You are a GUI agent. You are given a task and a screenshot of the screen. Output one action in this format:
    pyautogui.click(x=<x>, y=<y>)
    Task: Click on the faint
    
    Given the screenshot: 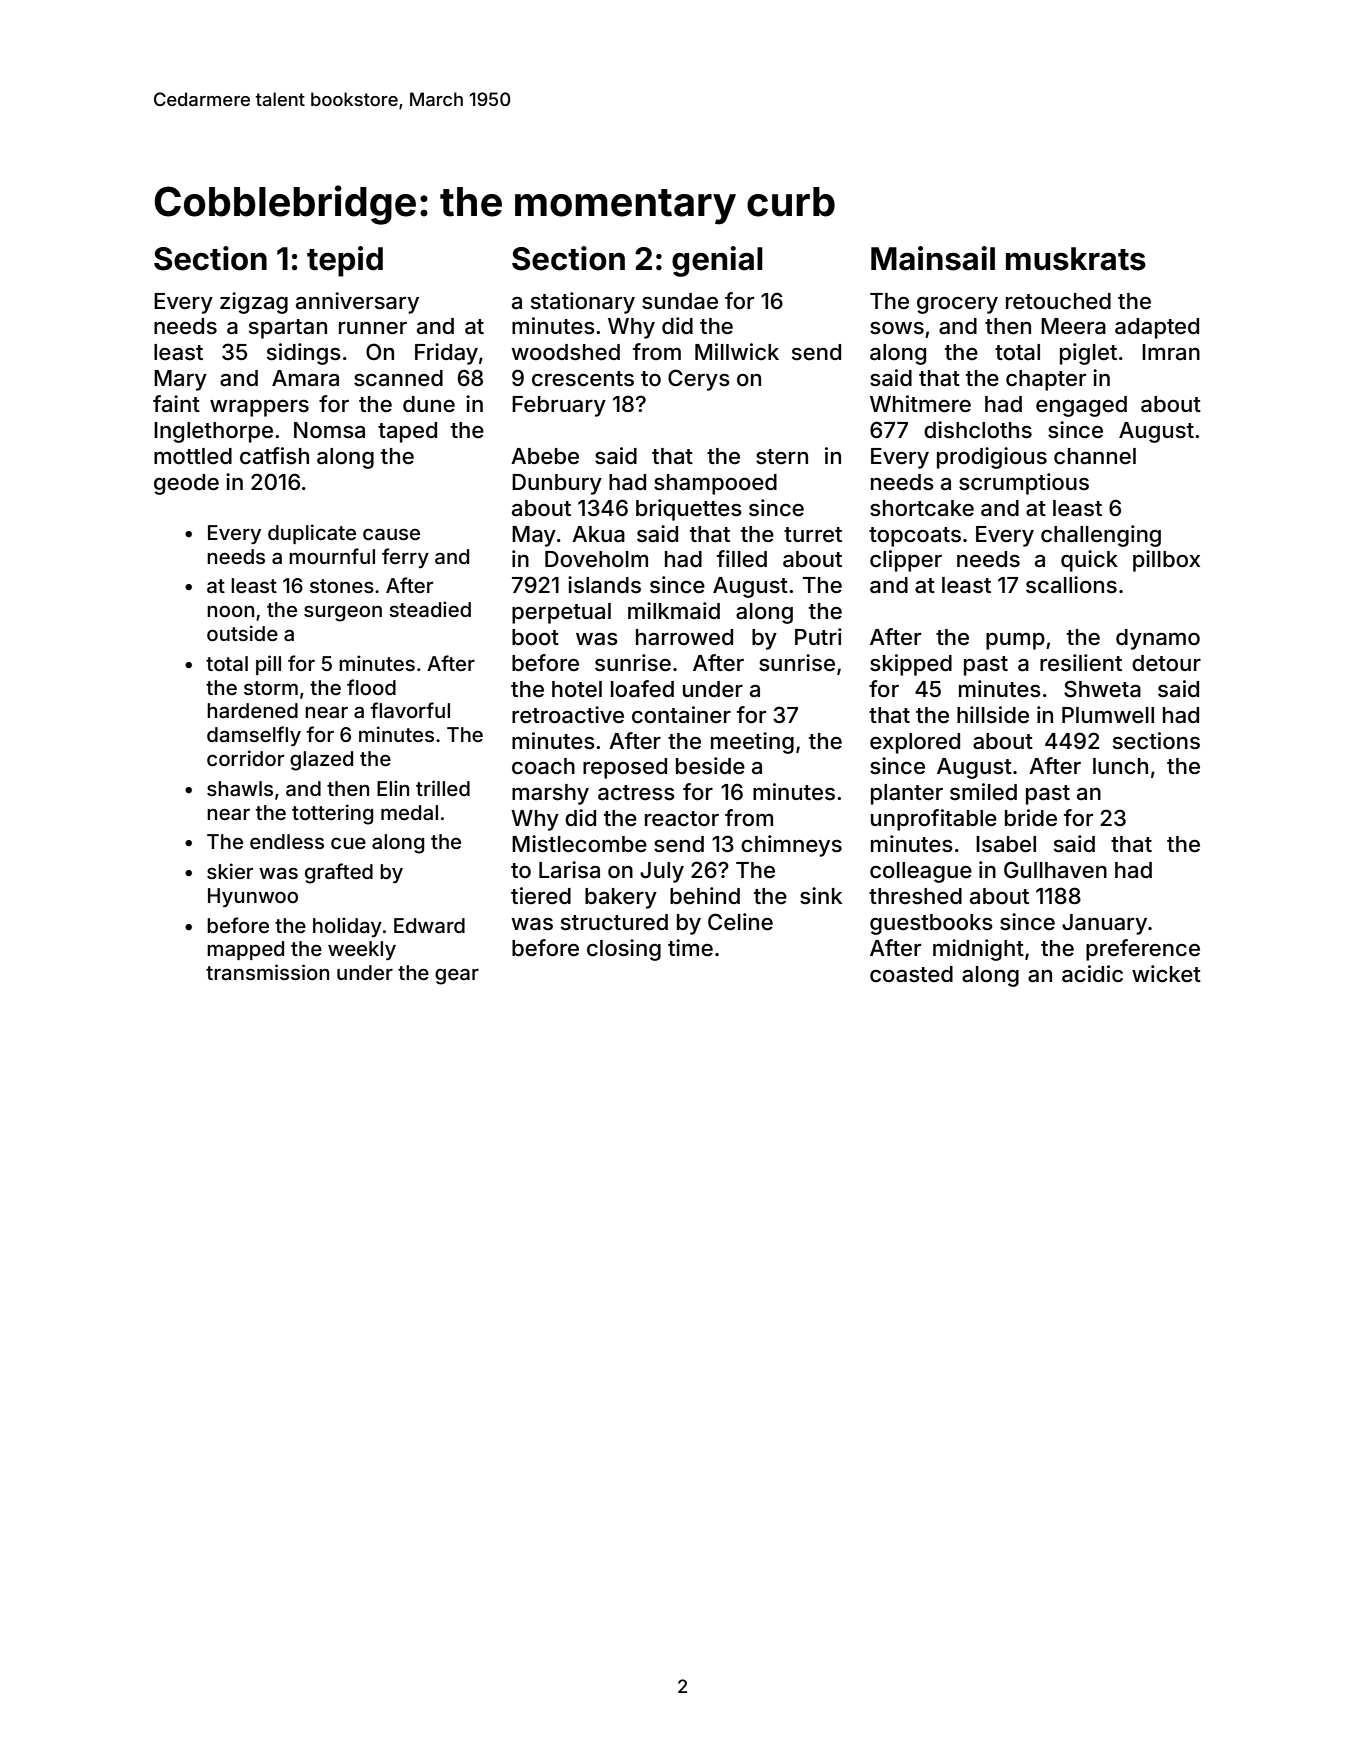 What is the action you would take?
    pyautogui.click(x=176, y=403)
